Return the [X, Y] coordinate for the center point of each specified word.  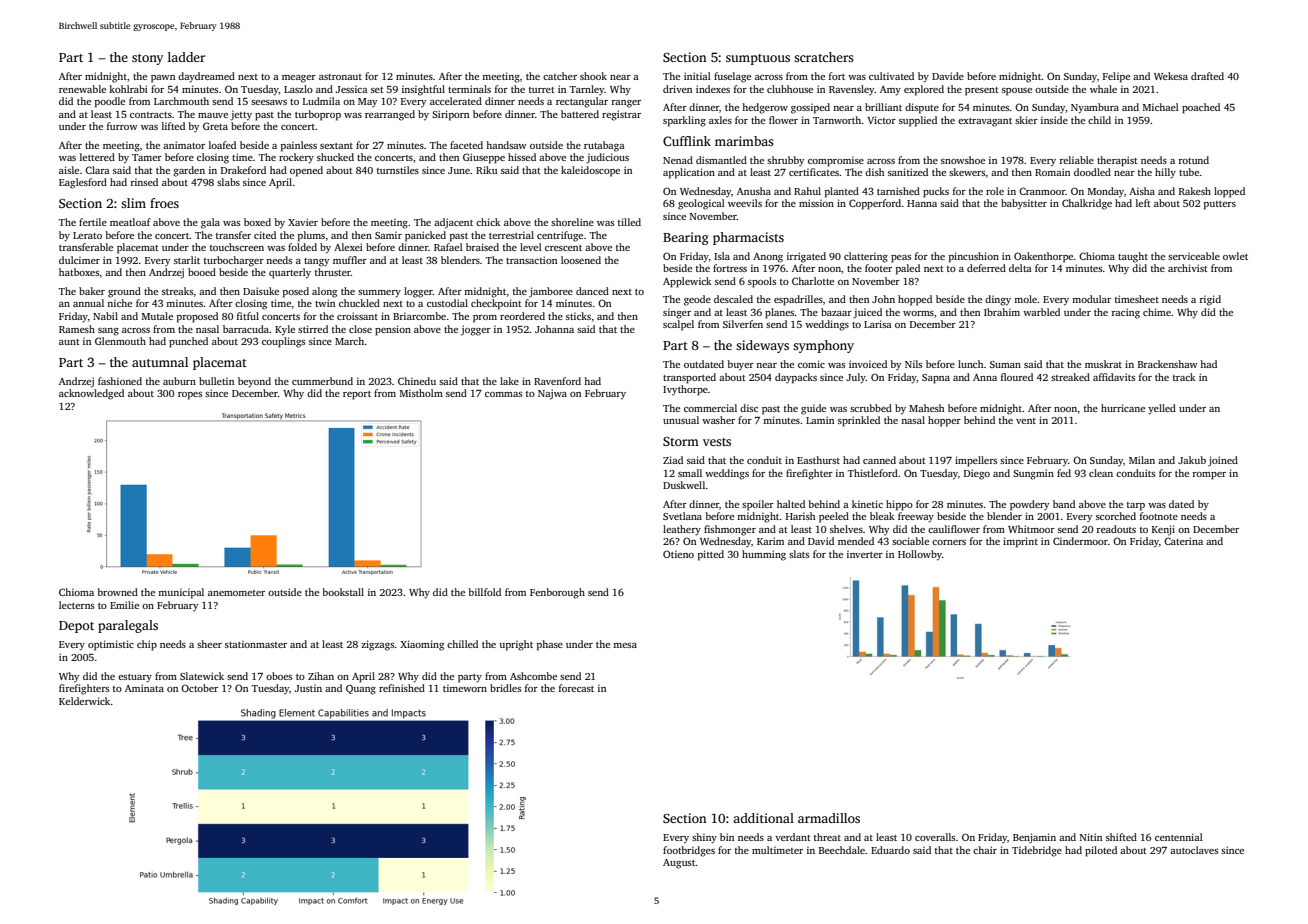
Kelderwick [84, 701]
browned [117, 592]
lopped [1229, 192]
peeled [834, 517]
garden [189, 171]
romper [1209, 476]
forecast [576, 688]
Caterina [1183, 541]
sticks [578, 316]
